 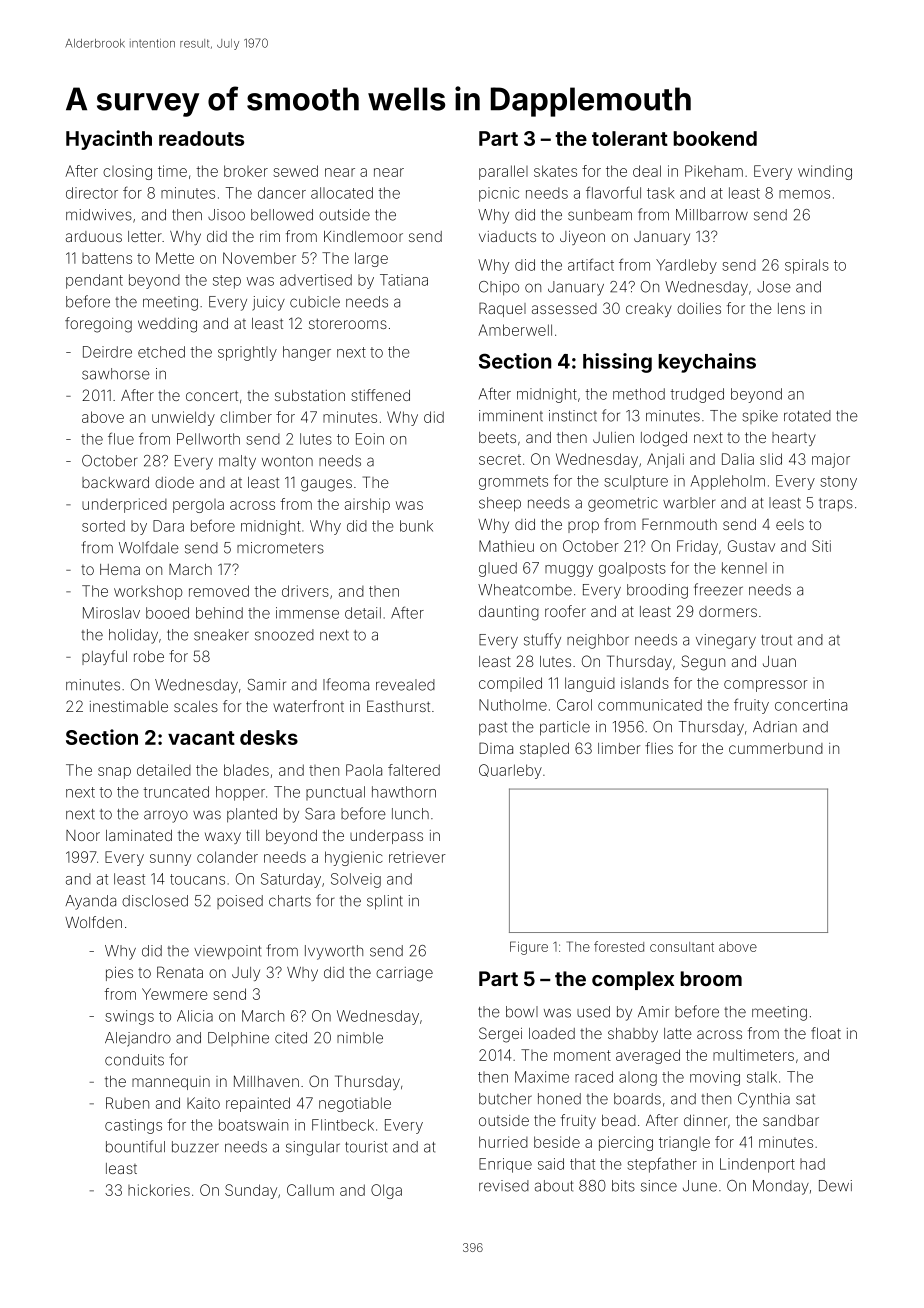 I want to click on tolerant, so click(x=630, y=138).
